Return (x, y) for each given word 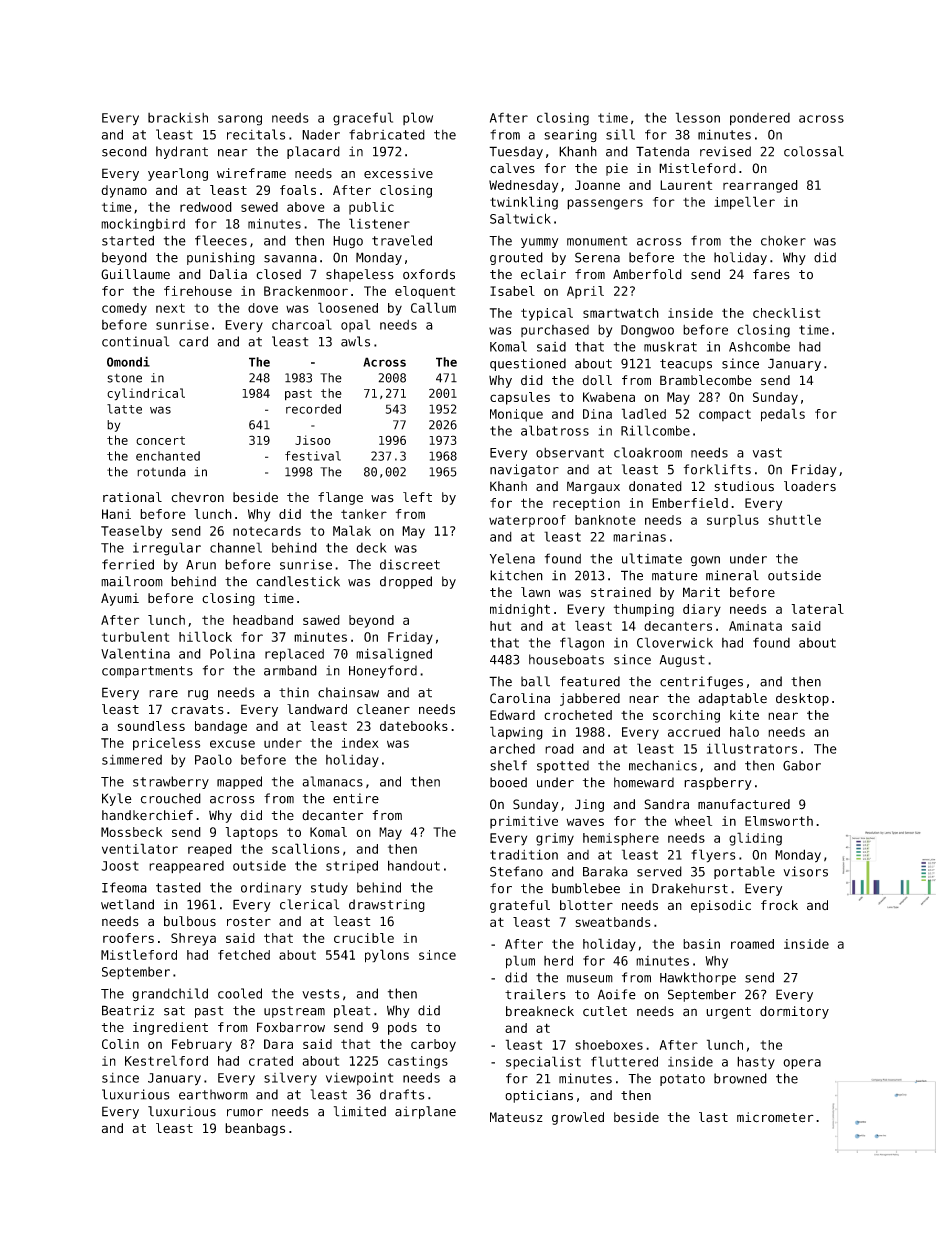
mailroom (132, 581)
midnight (520, 610)
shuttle (795, 519)
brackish (178, 117)
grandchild (170, 994)
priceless (166, 744)
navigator (524, 470)
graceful (363, 119)
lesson (698, 117)
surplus (733, 521)
